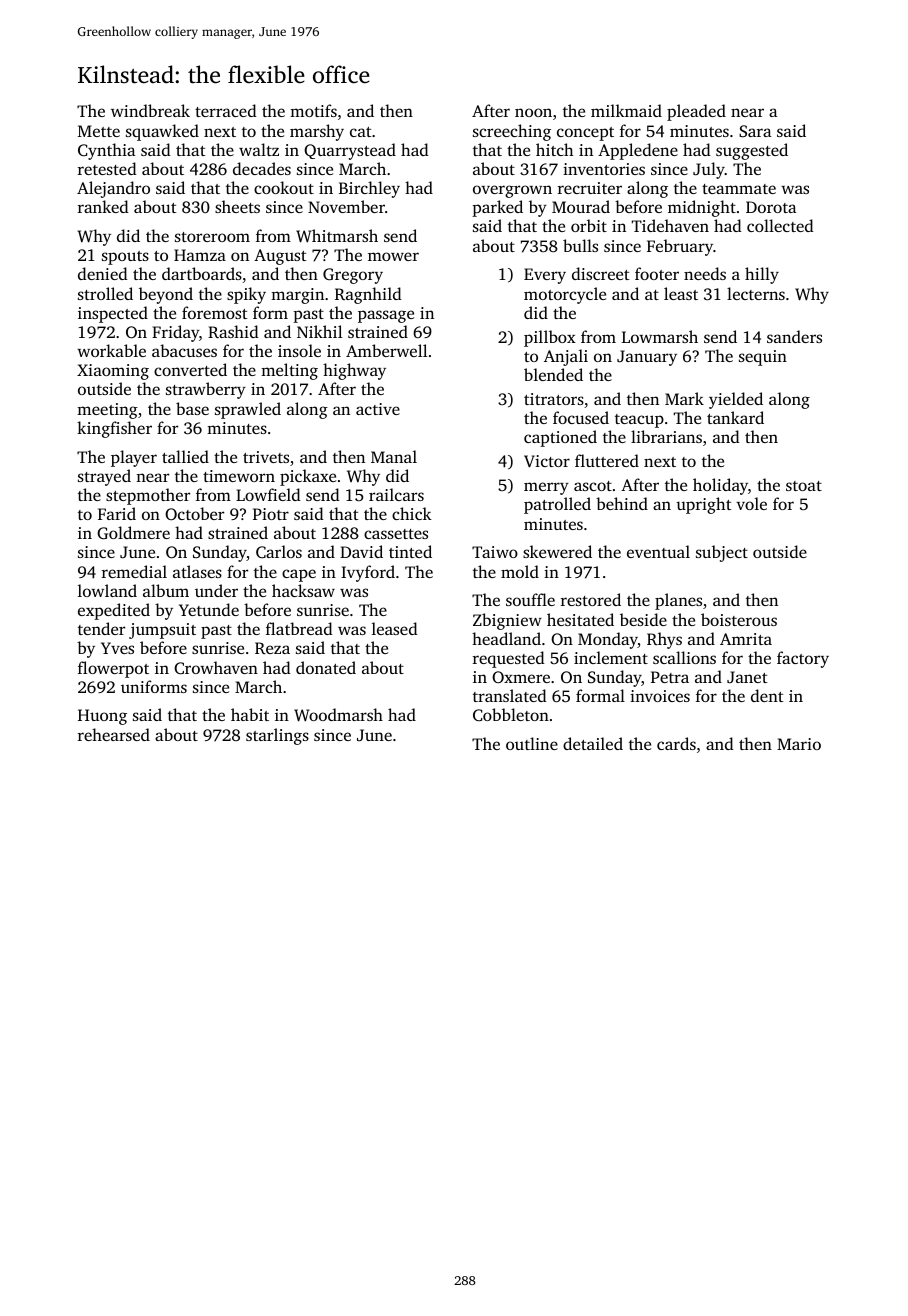  I want to click on Woodmarsh, so click(338, 715).
